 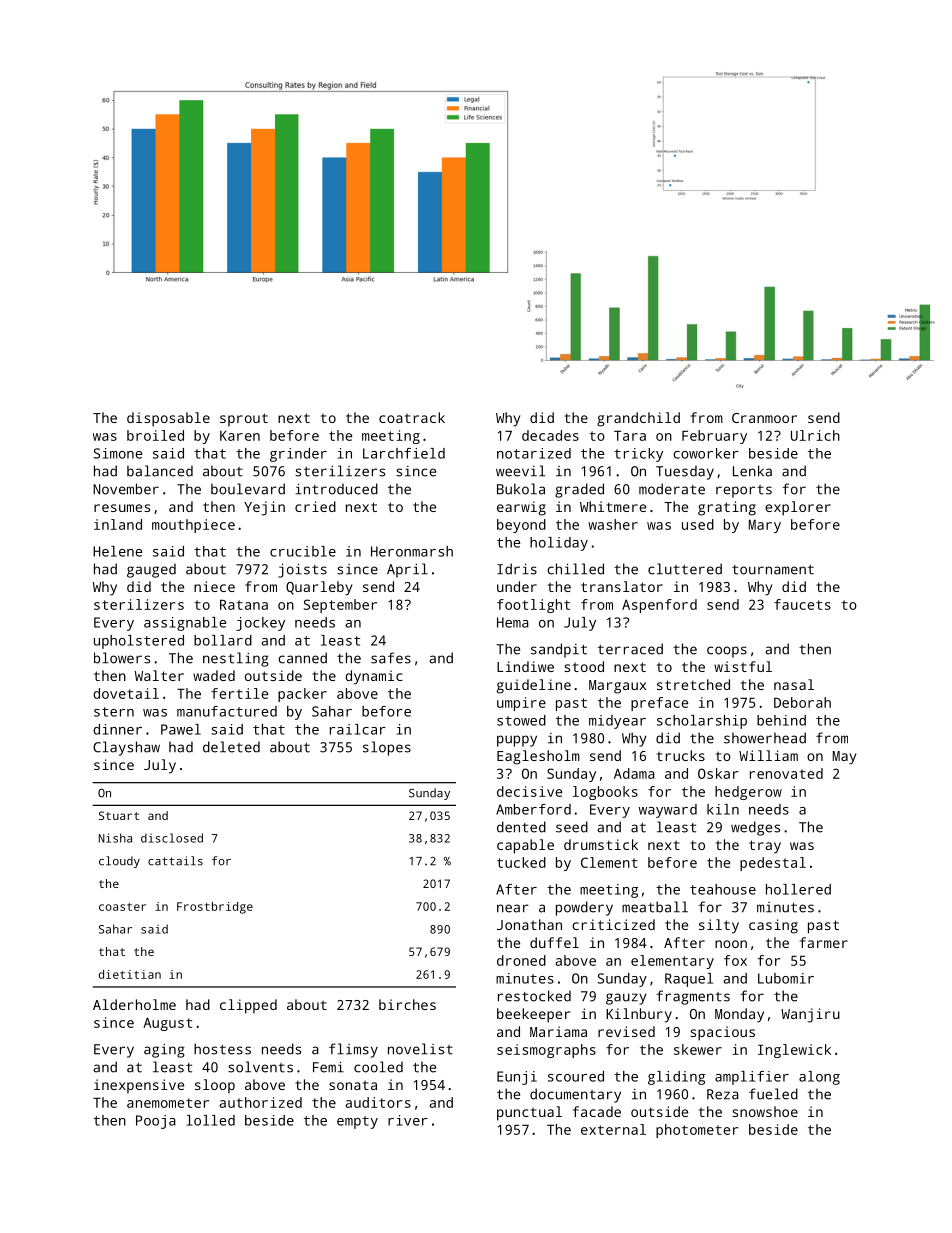 I want to click on joists, so click(x=302, y=570).
